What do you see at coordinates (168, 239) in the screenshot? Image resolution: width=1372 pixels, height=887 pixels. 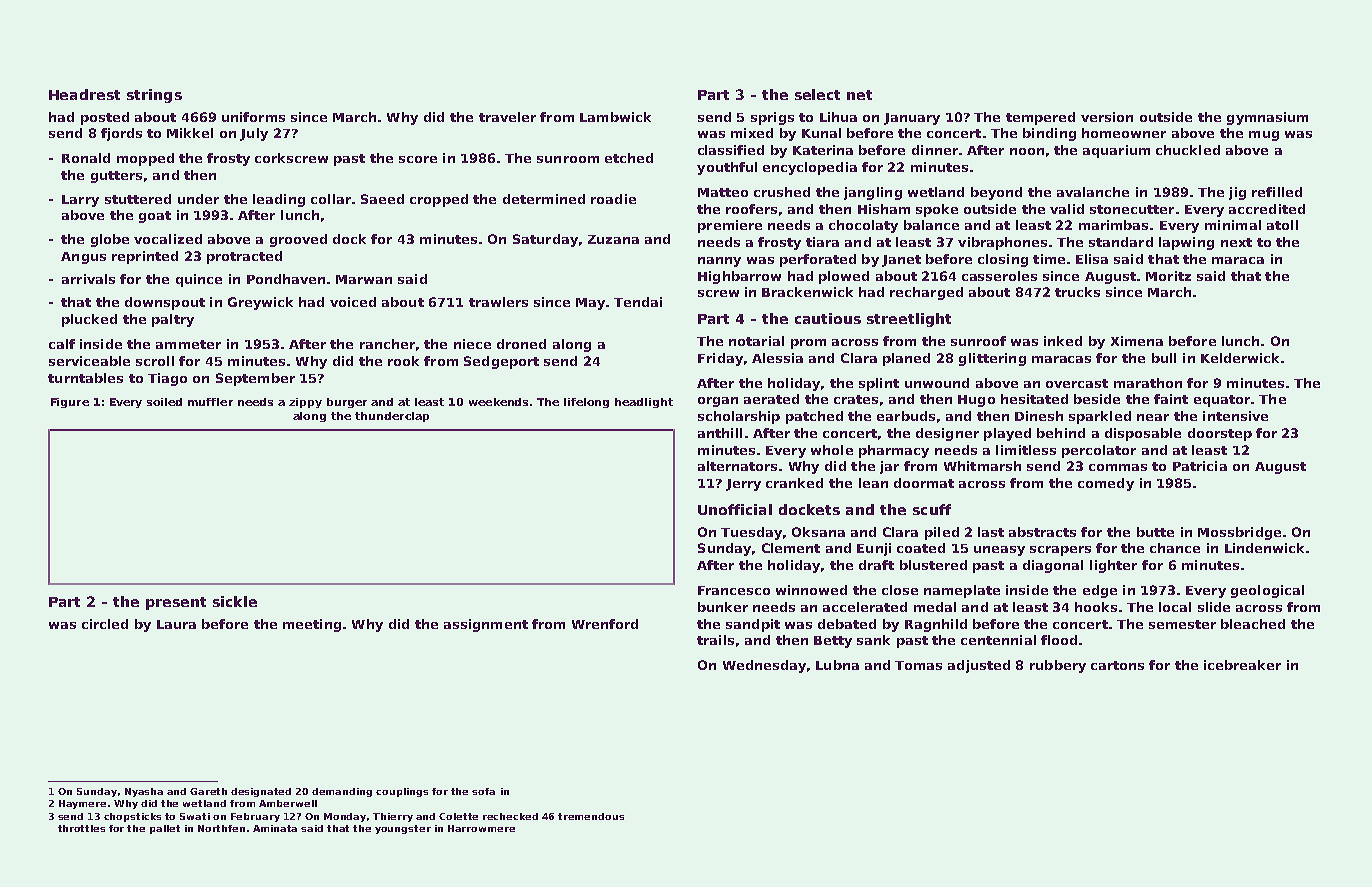 I see `vocalized` at bounding box center [168, 239].
